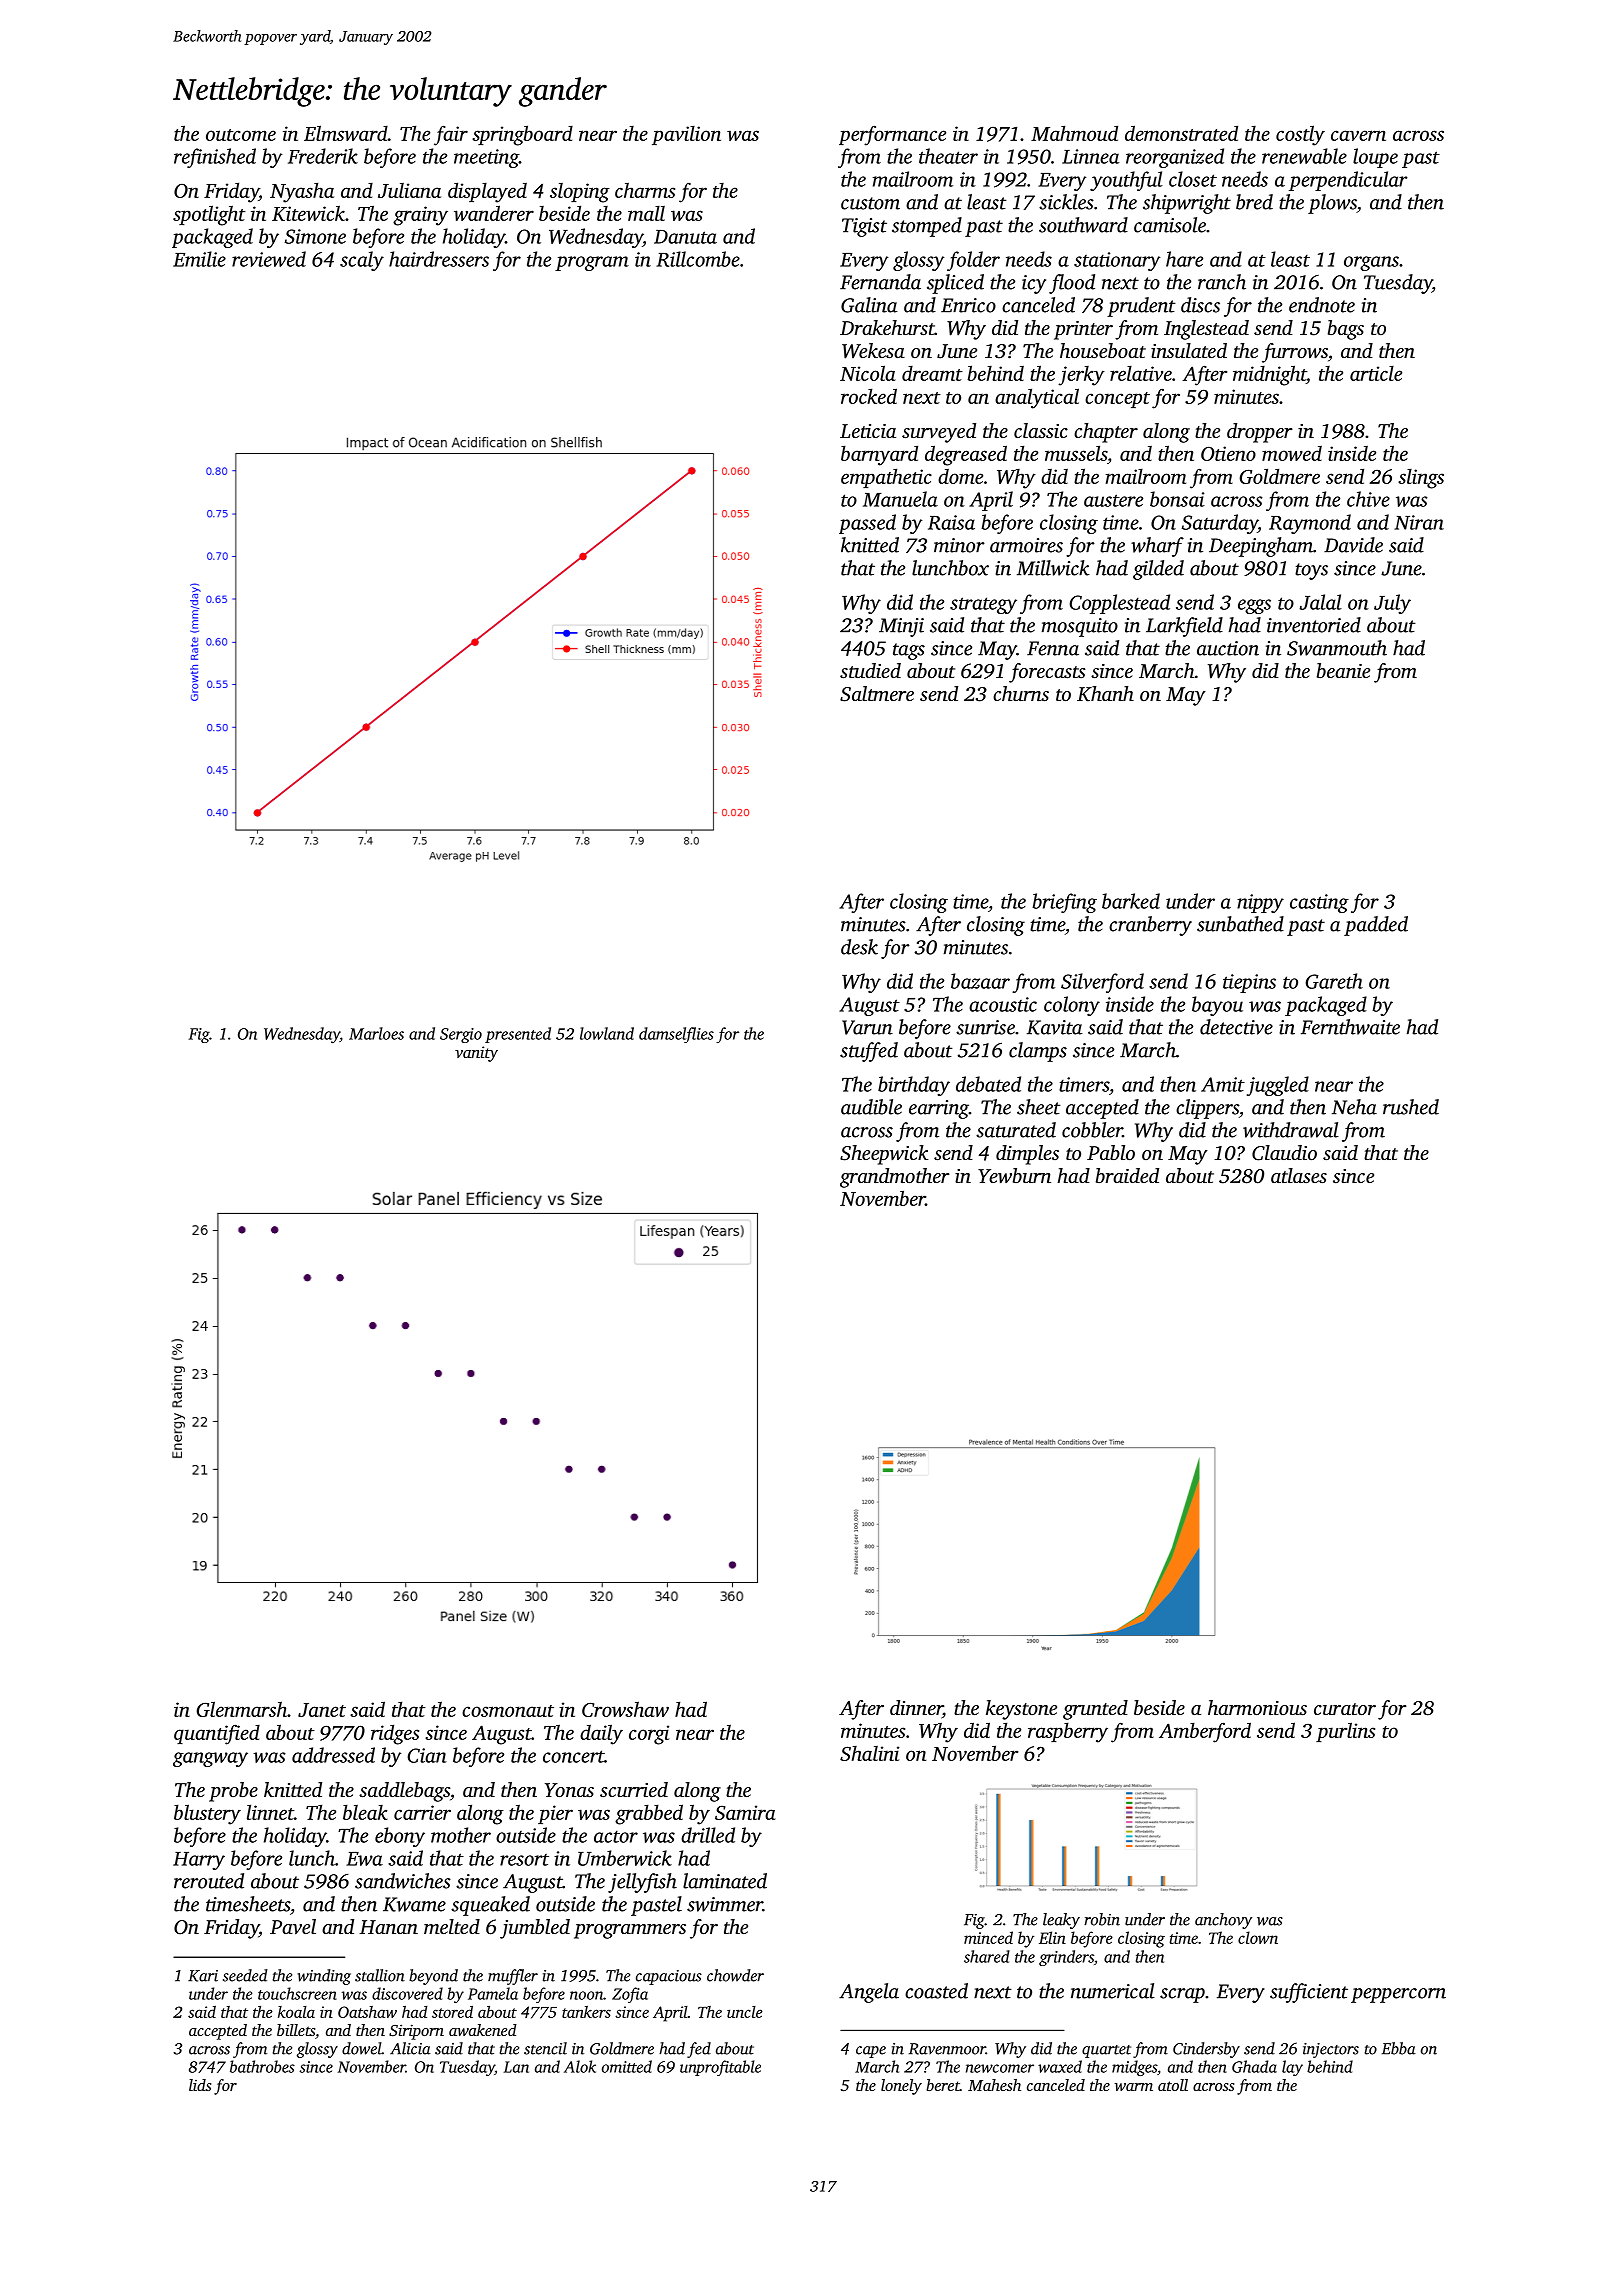 The height and width of the screenshot is (2292, 1620). I want to click on cavern, so click(1358, 135).
